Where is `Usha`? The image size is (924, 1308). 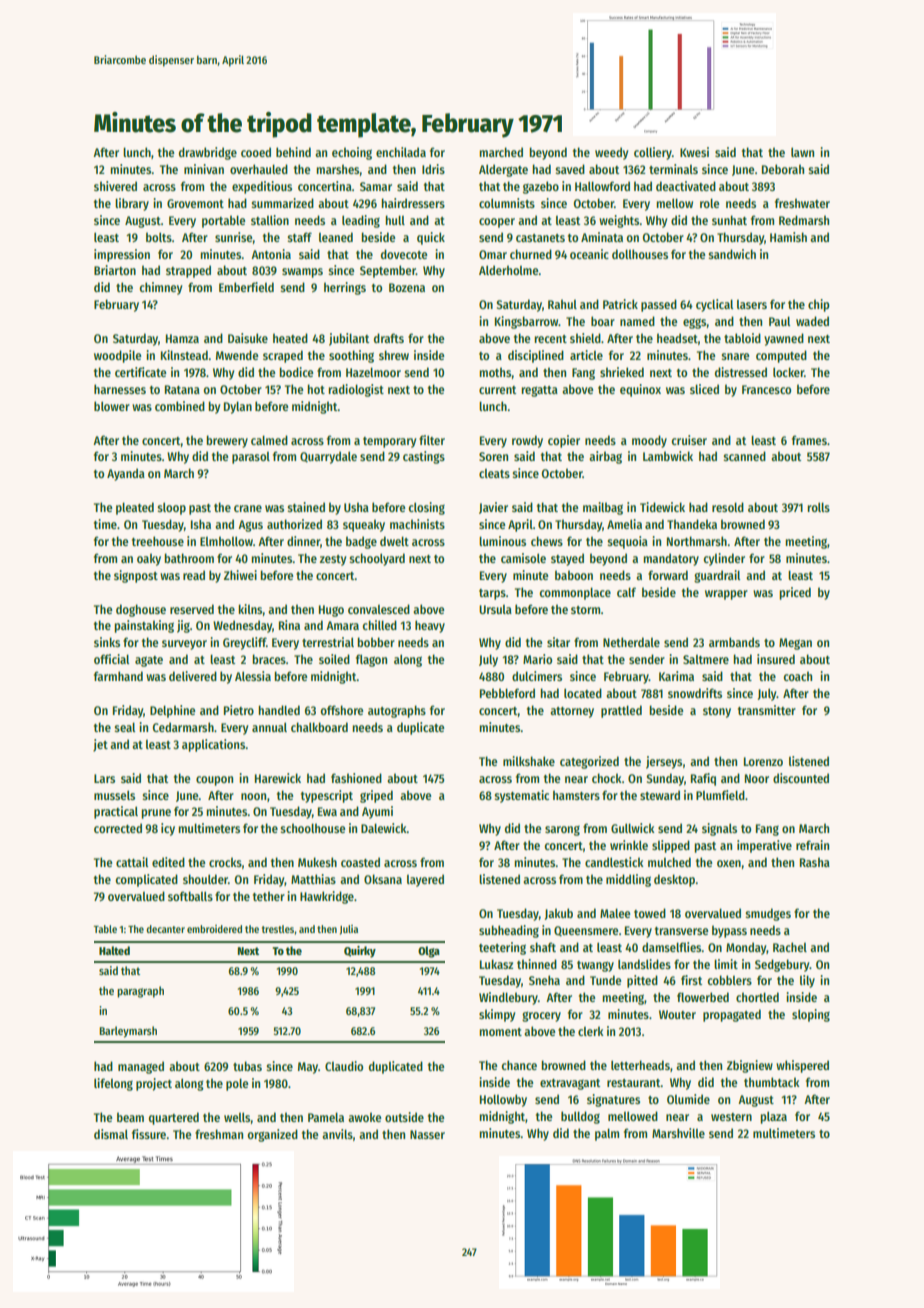 Usha is located at coordinates (356, 507).
